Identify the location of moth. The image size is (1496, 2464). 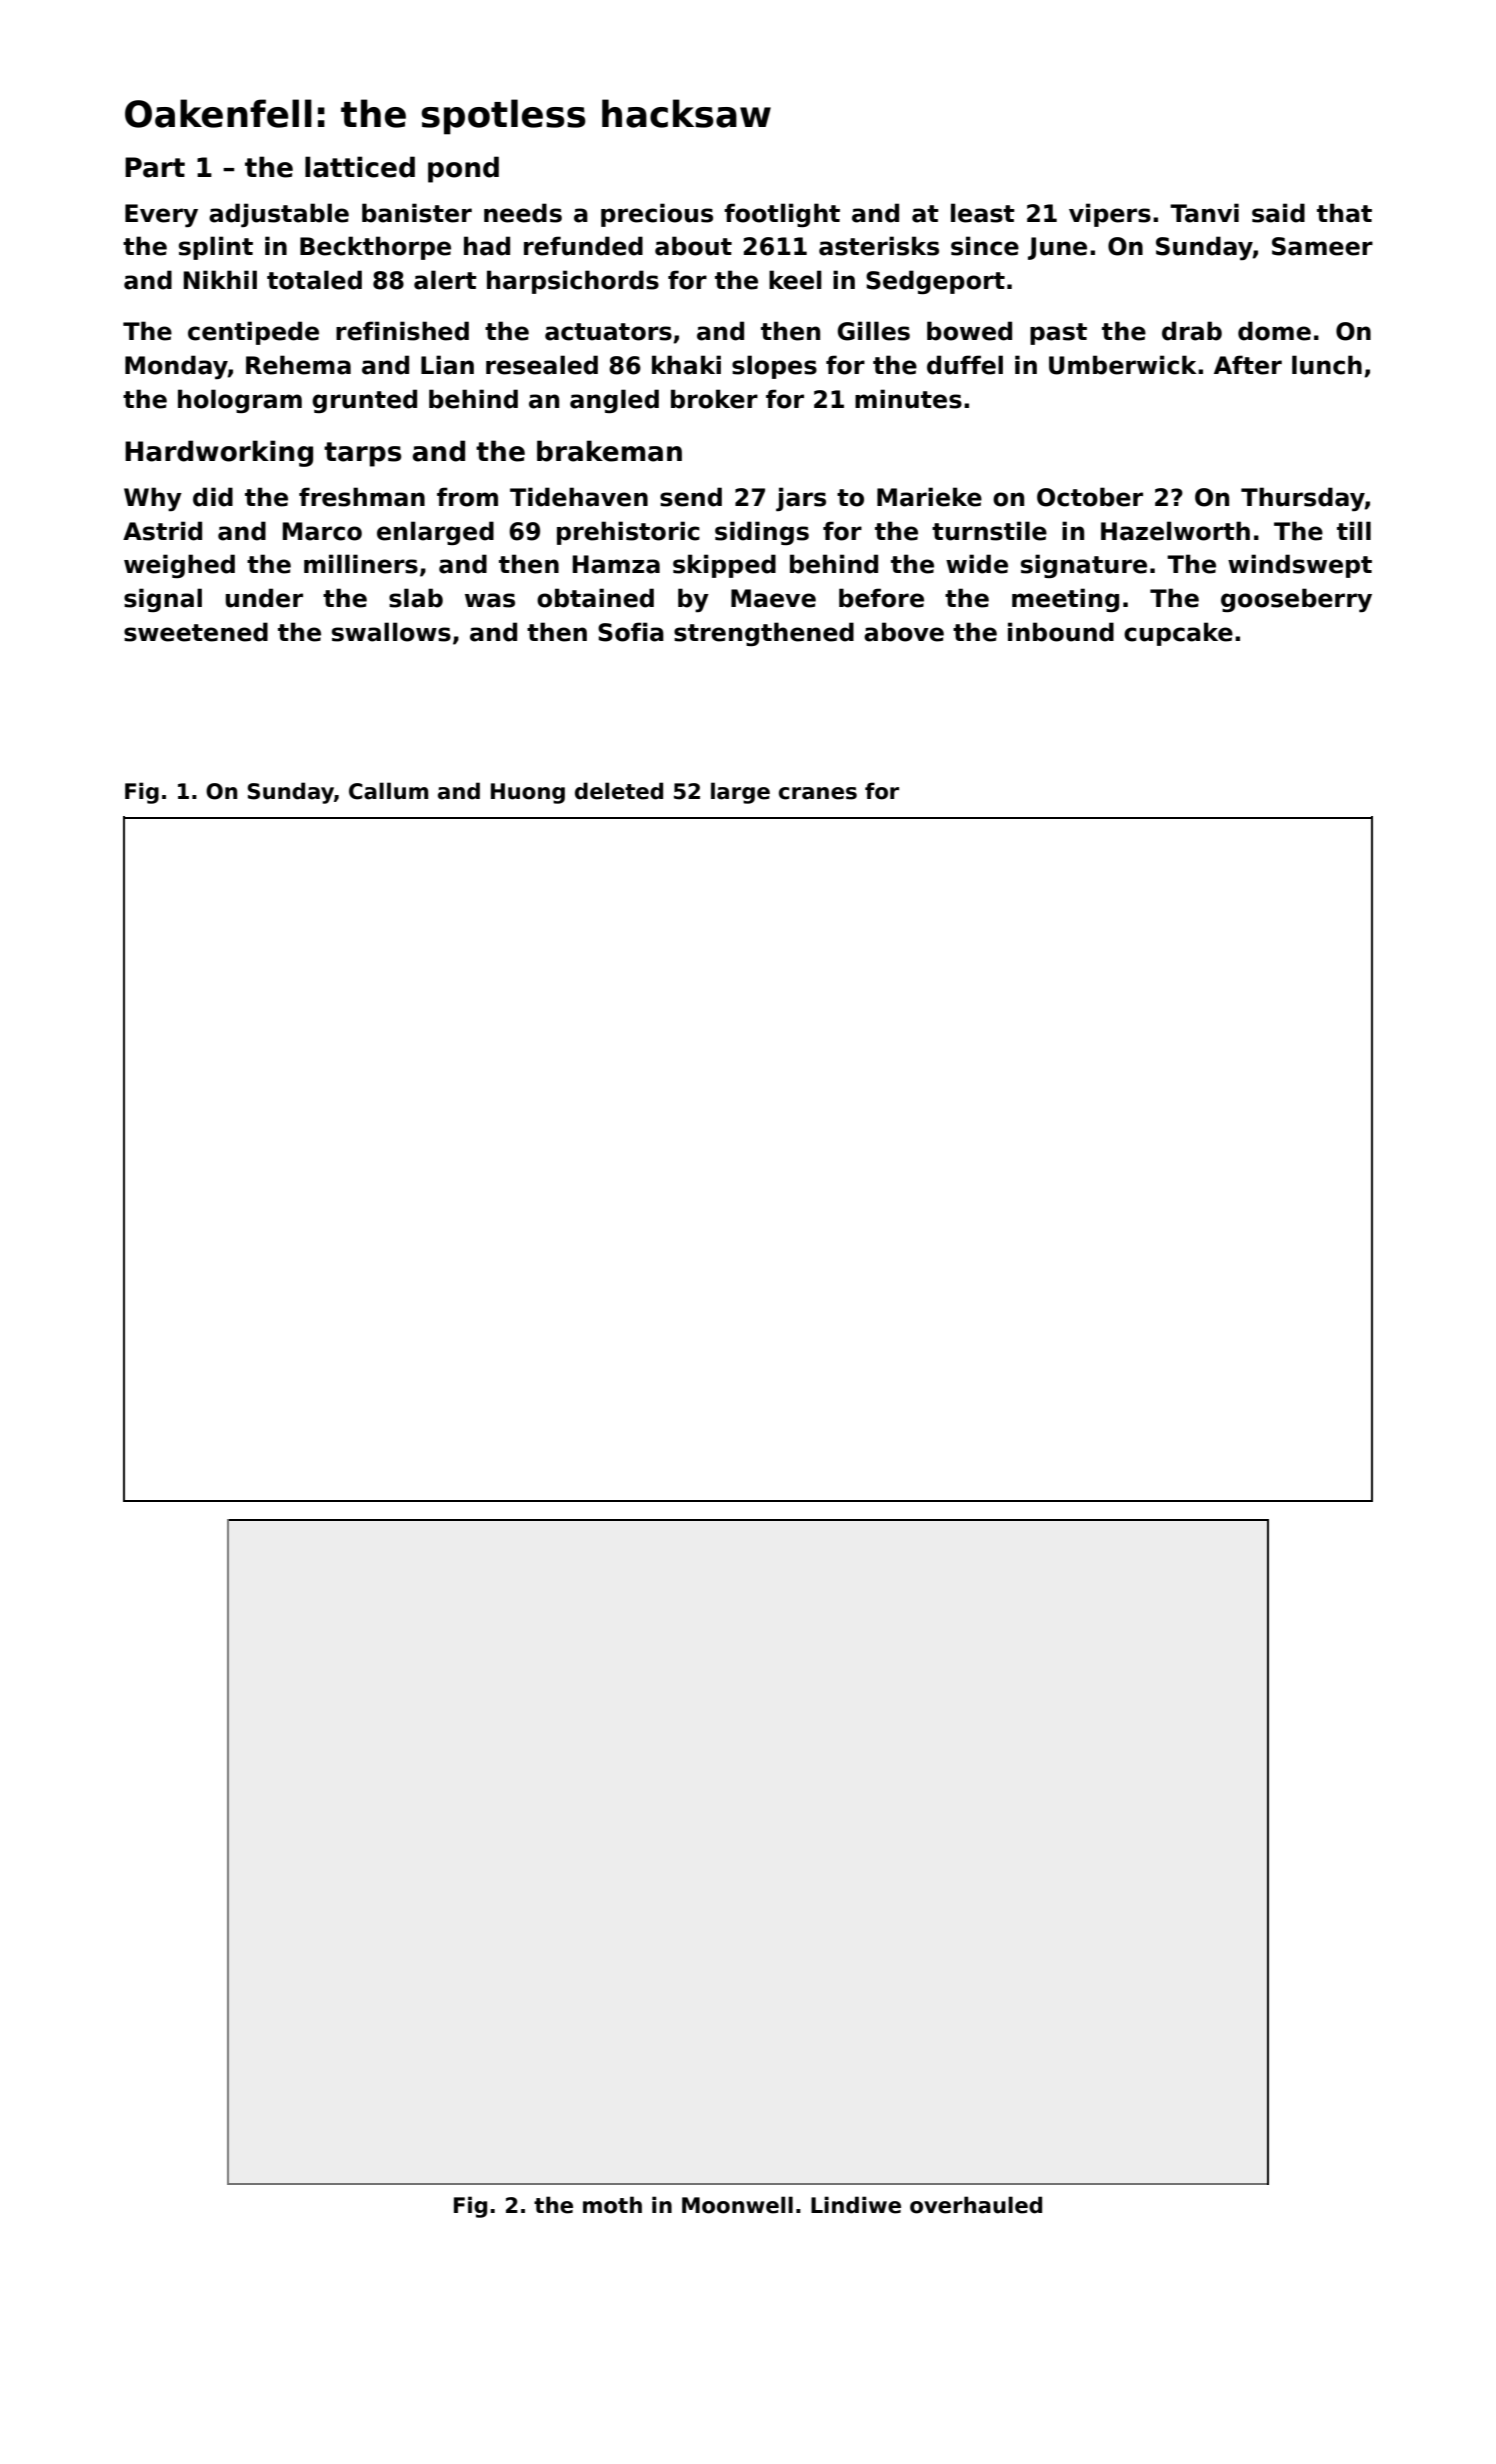
(612, 2205).
